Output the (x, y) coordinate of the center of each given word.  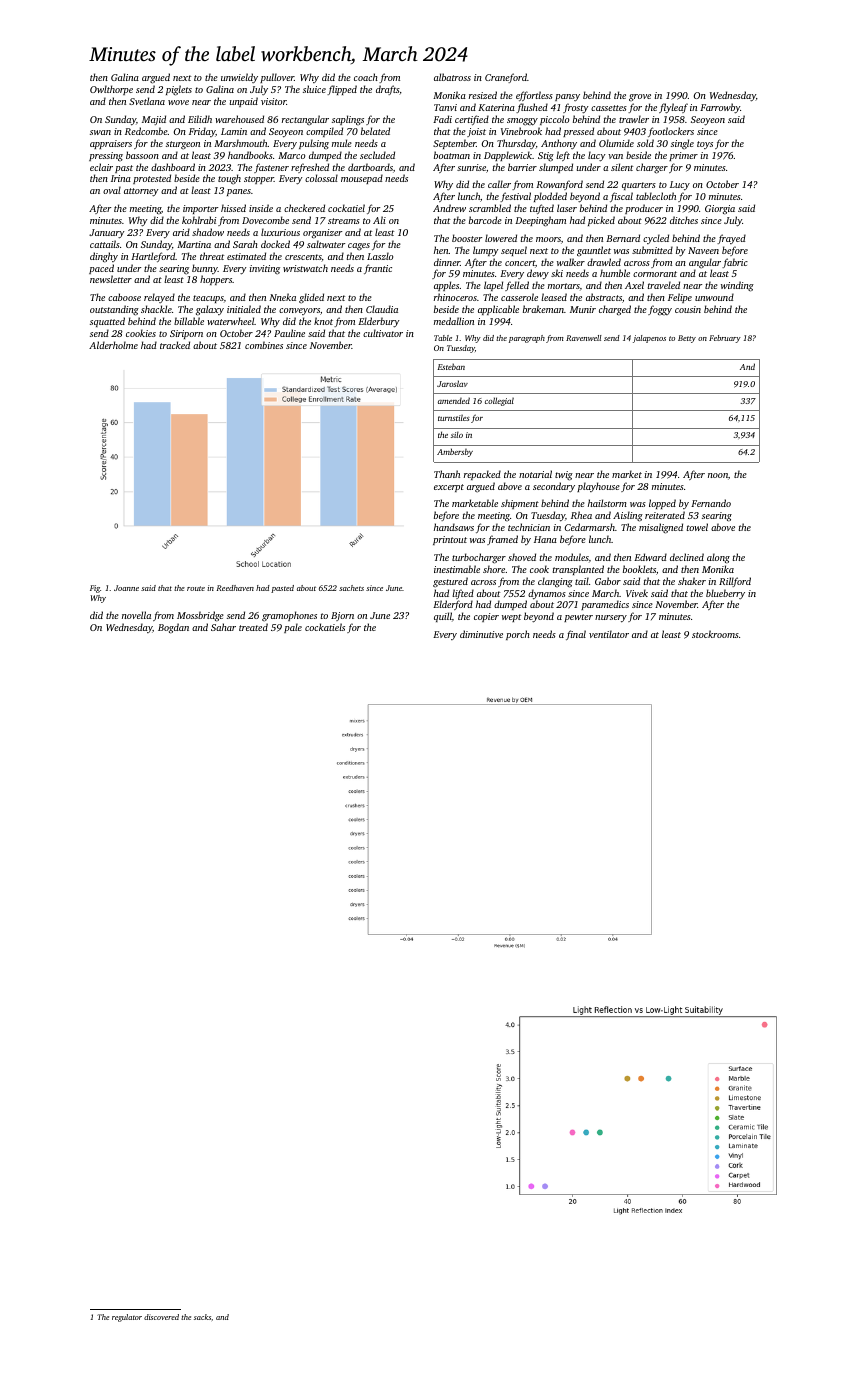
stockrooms (715, 634)
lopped (662, 504)
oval (112, 190)
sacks (202, 1317)
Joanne (126, 588)
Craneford (506, 78)
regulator (127, 1318)
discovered (161, 1317)
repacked (482, 475)
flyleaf (673, 108)
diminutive (481, 634)
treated (253, 627)
